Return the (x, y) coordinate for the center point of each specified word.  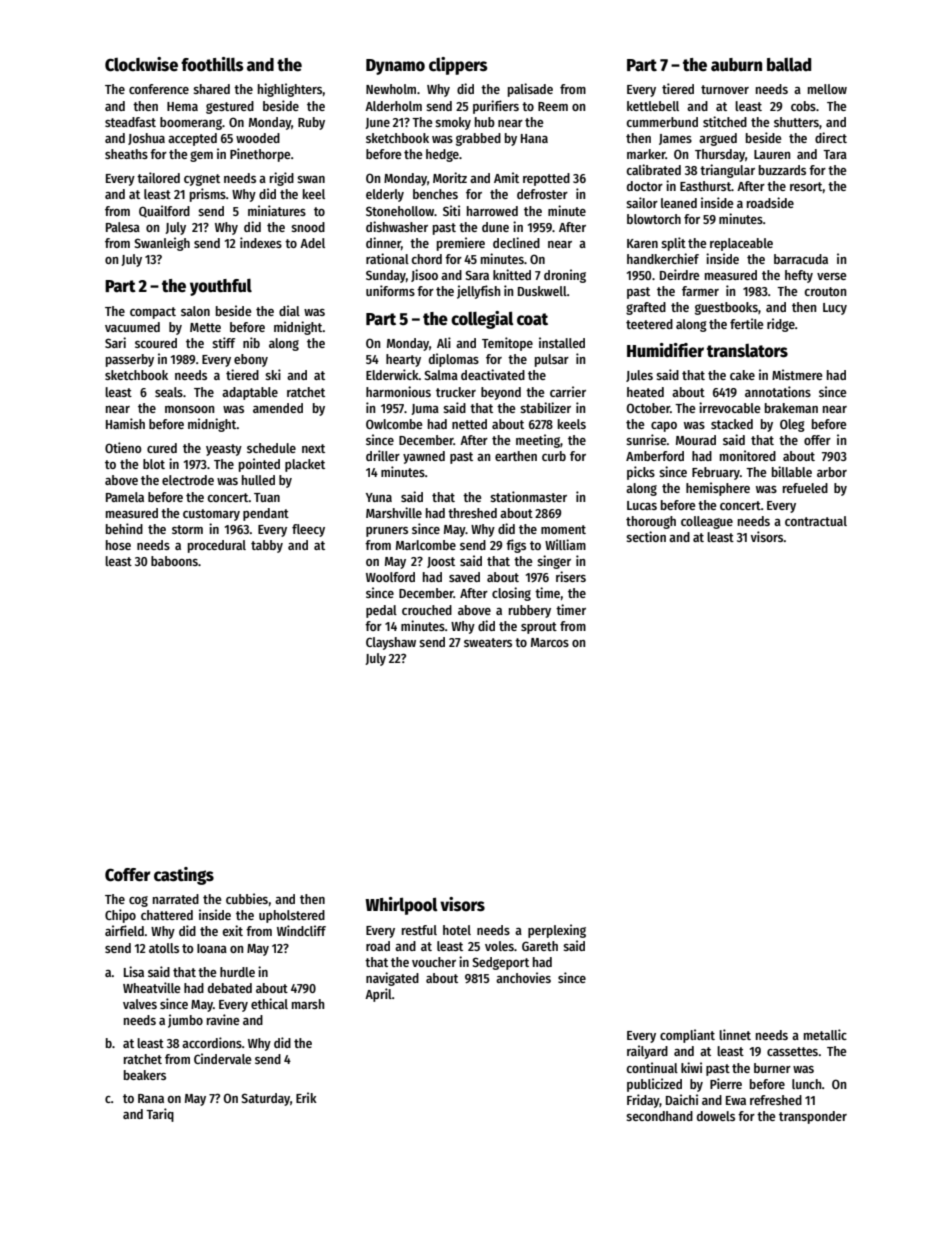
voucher (434, 962)
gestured (230, 107)
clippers (458, 66)
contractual (816, 521)
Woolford (390, 577)
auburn (736, 64)
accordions (212, 1042)
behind (124, 528)
